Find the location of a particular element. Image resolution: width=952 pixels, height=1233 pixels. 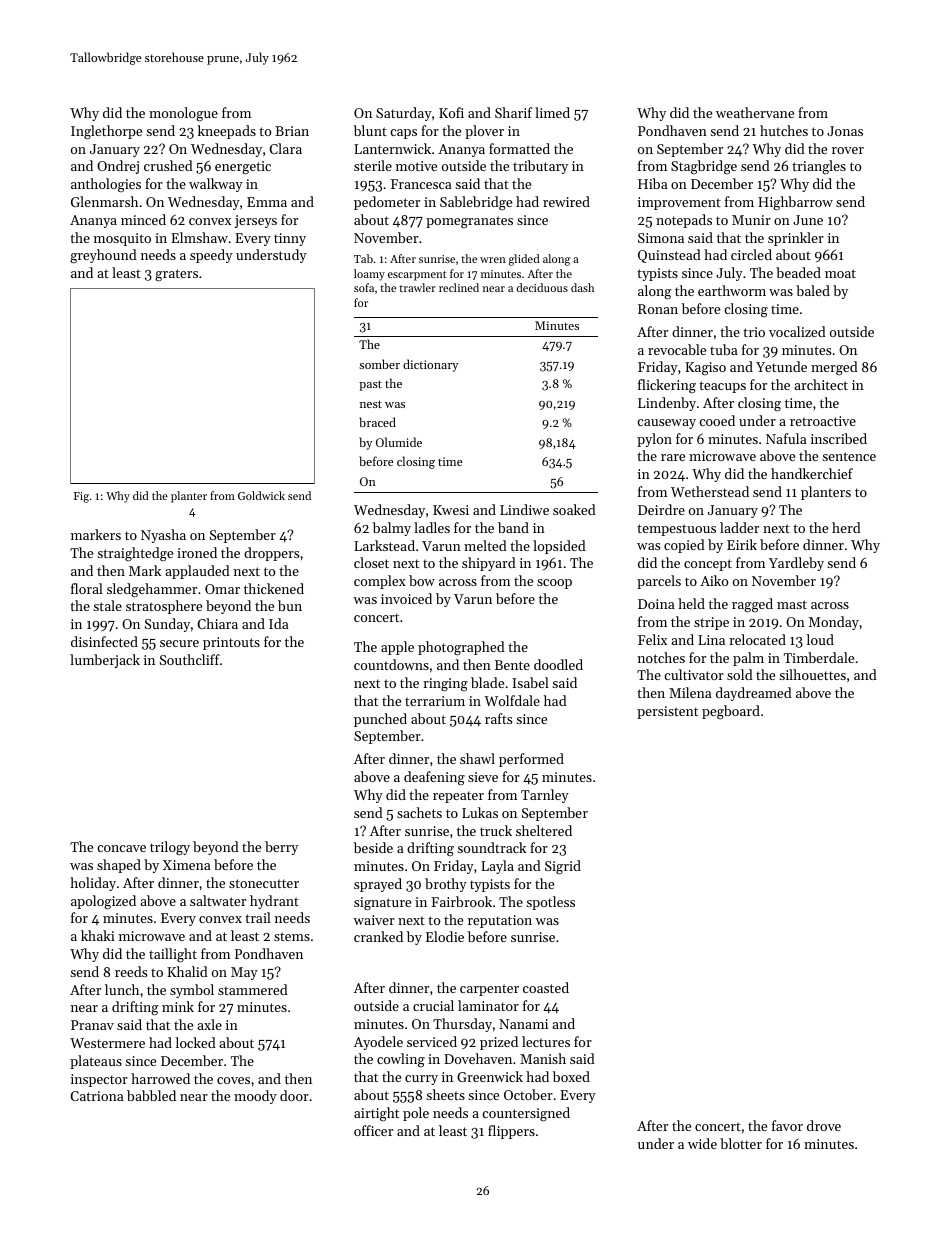

Sigrid is located at coordinates (563, 867).
